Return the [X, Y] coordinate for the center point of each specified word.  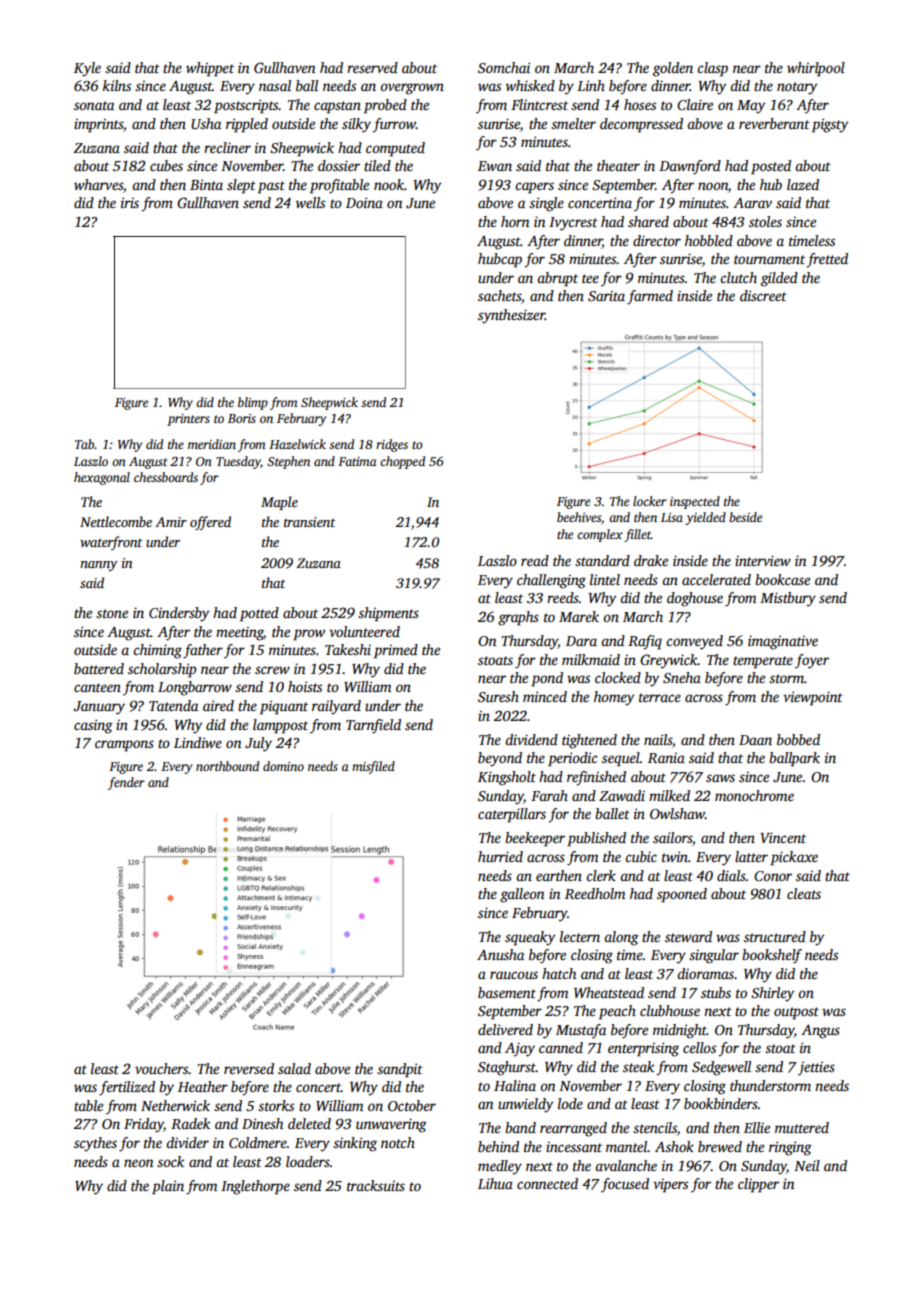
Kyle [87, 69]
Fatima [357, 461]
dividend [531, 739]
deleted [309, 1123]
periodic [573, 759]
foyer [812, 661]
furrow [394, 125]
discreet [763, 295]
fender [126, 783]
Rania [666, 758]
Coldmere [258, 1142]
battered [99, 668]
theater [618, 165]
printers [188, 420]
